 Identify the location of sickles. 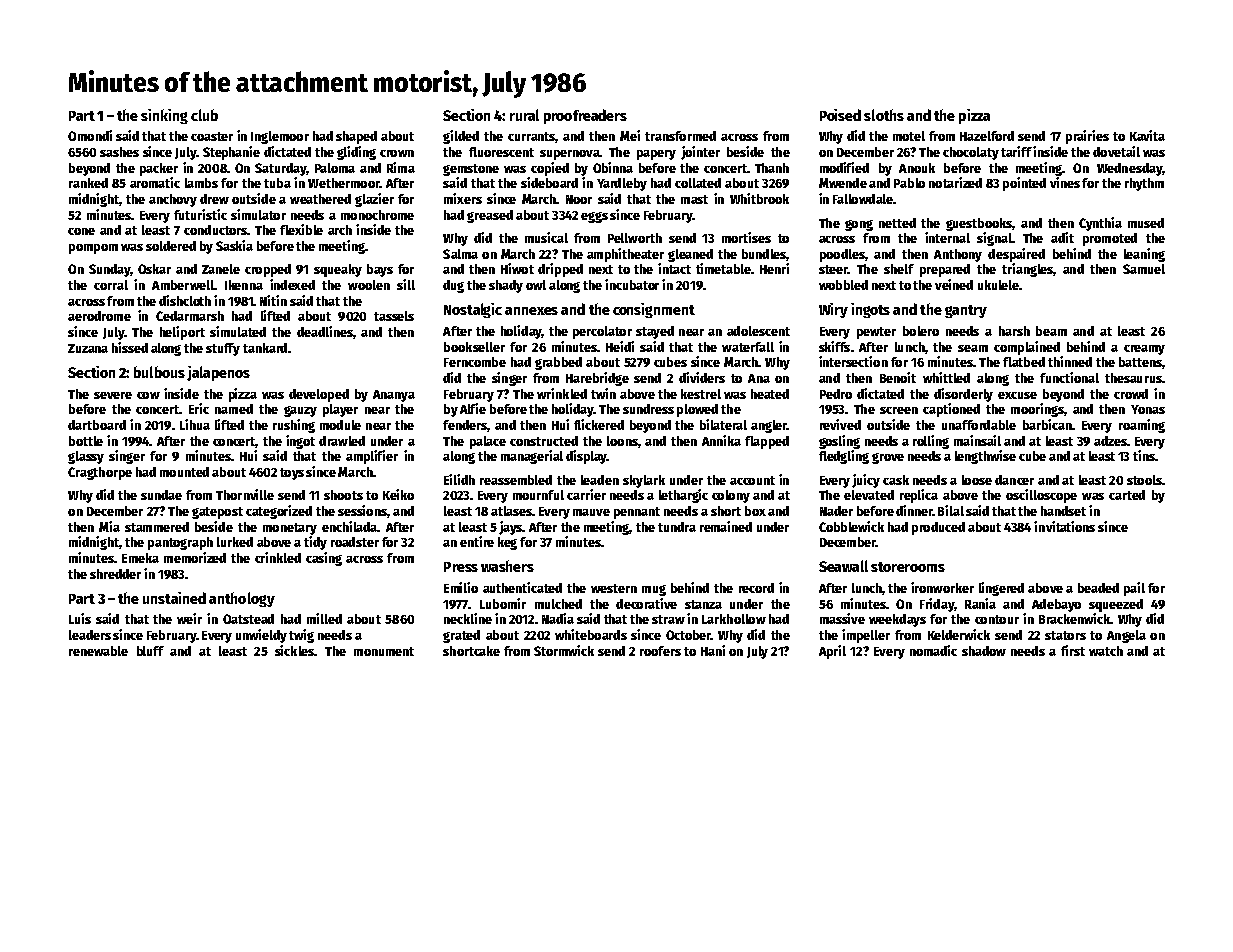
(294, 650).
